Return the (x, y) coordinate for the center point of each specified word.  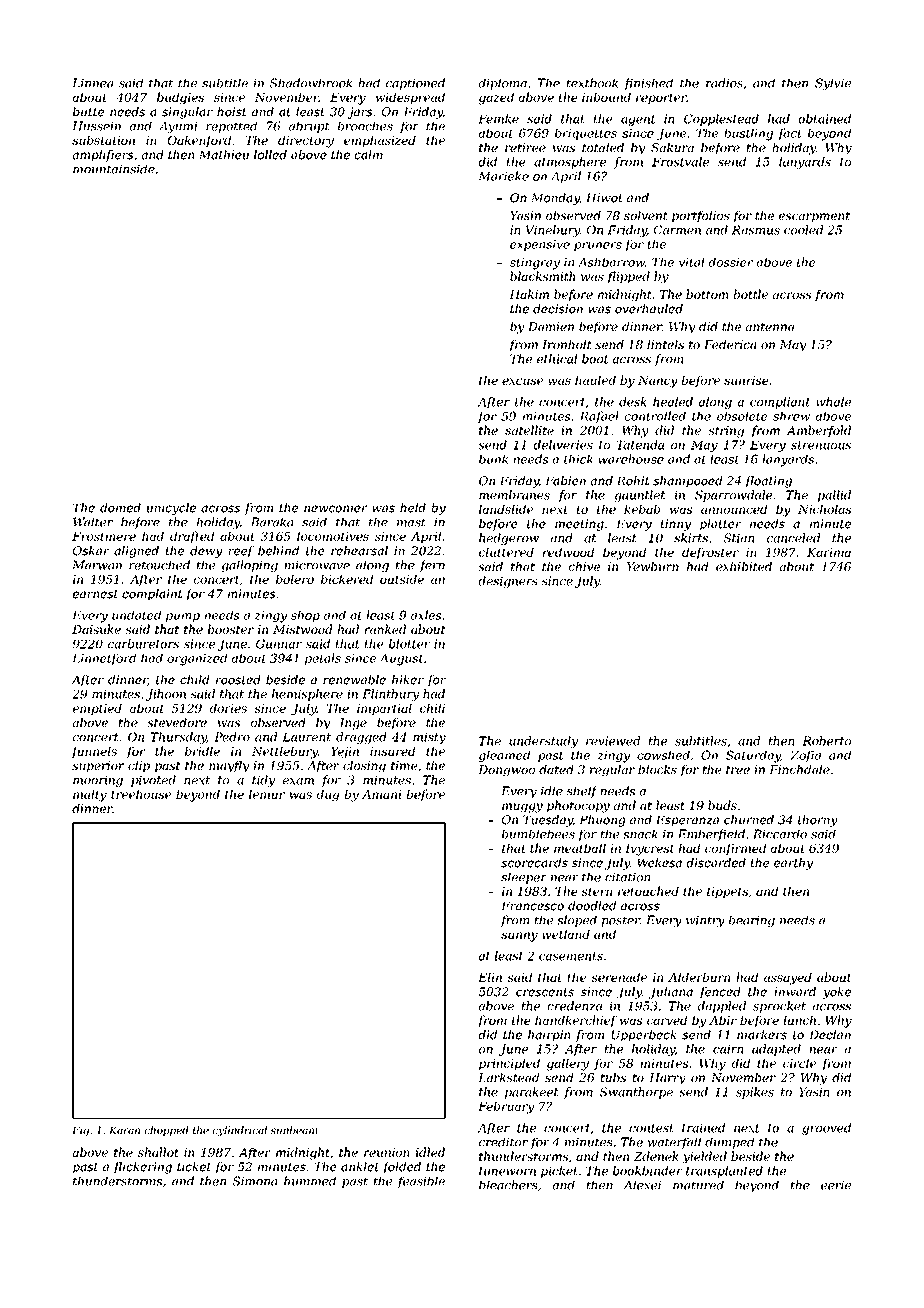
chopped (166, 1131)
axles (426, 615)
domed (120, 508)
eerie (836, 1185)
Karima (829, 552)
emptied (97, 709)
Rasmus (756, 230)
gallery (568, 1064)
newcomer (336, 509)
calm (369, 155)
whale (833, 402)
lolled (270, 155)
